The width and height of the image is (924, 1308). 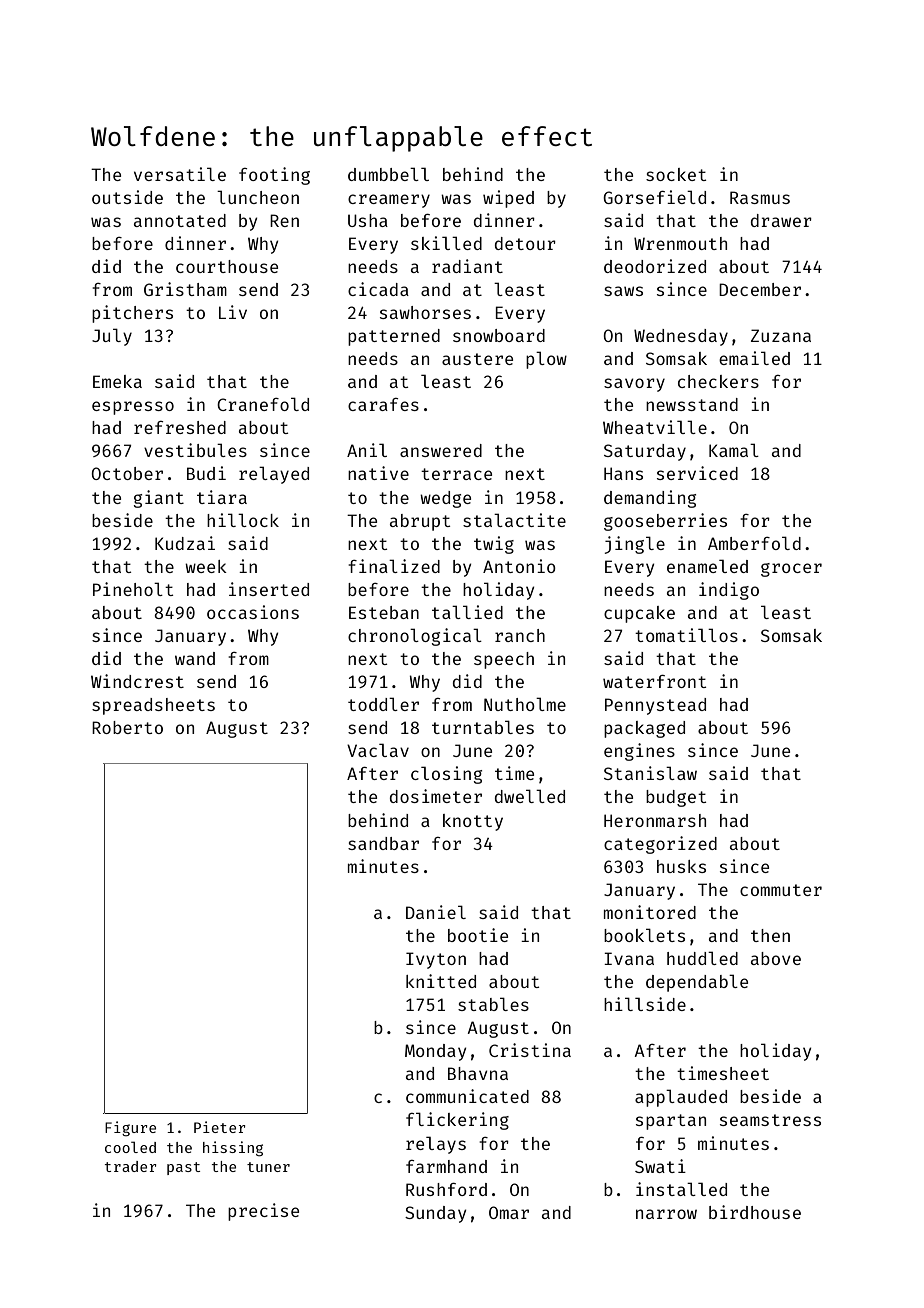 I want to click on versatile, so click(x=180, y=174).
